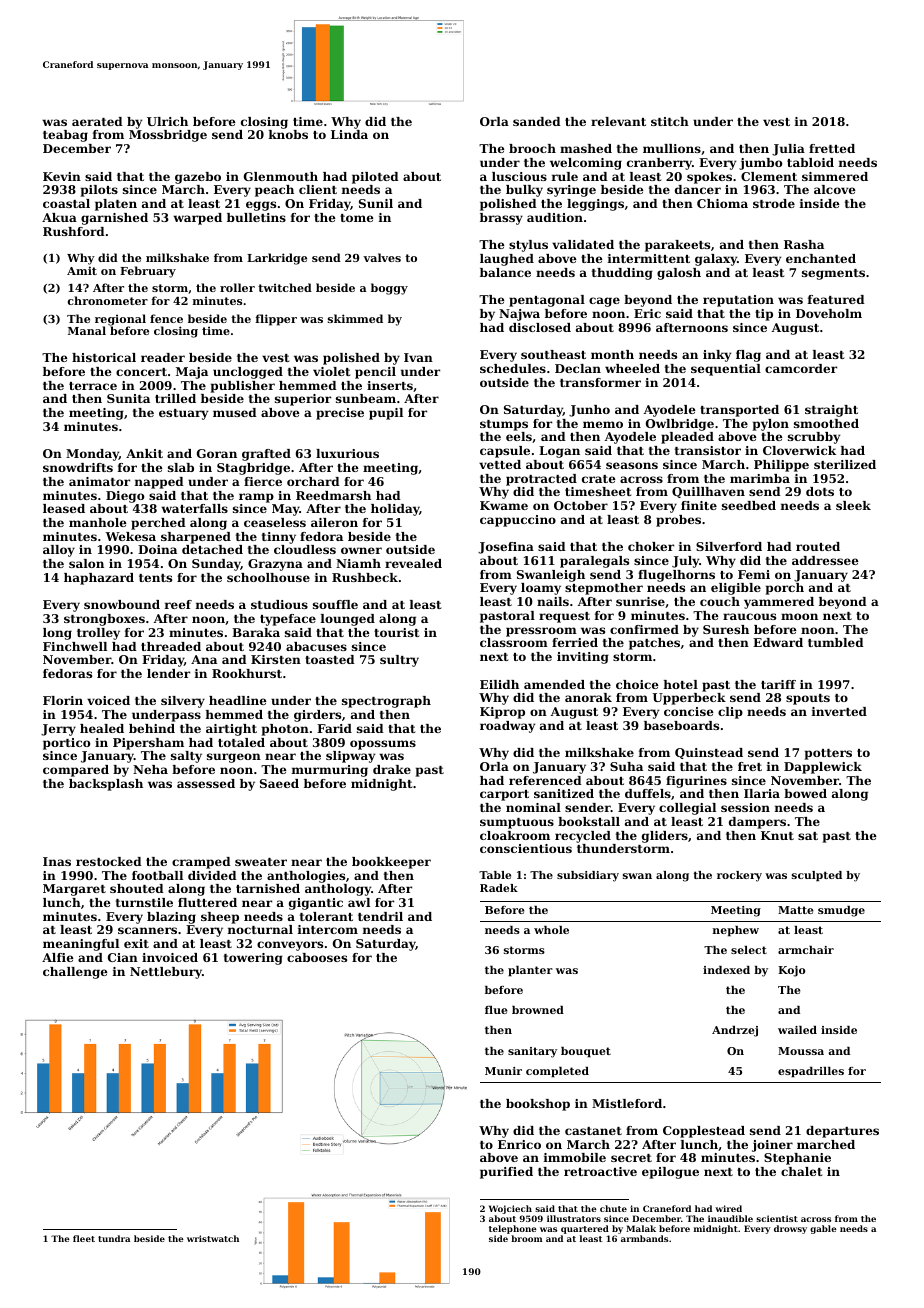  What do you see at coordinates (213, 1238) in the screenshot?
I see `wristwatch` at bounding box center [213, 1238].
